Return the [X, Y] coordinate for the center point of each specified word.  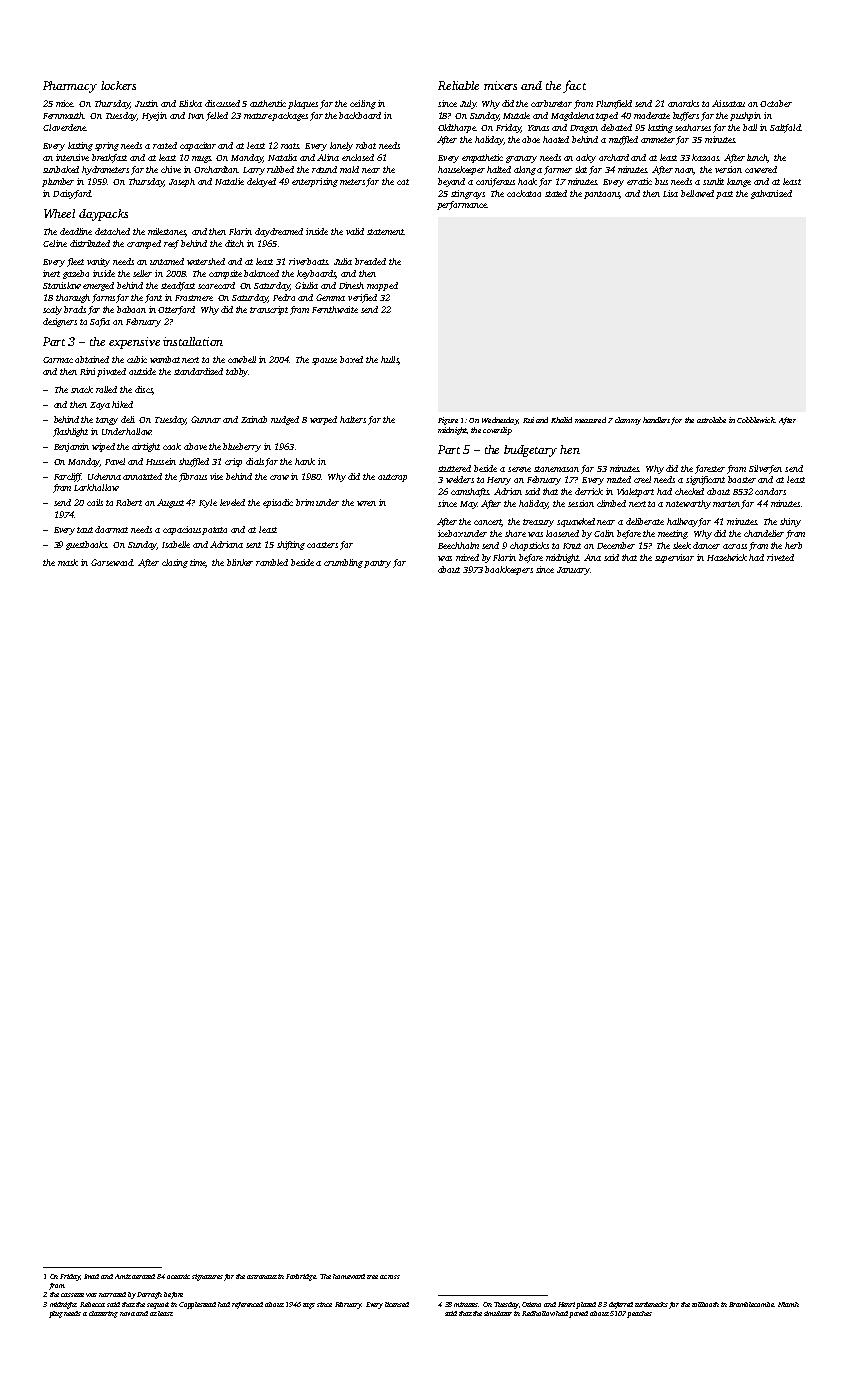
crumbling [344, 563]
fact [574, 86]
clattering [103, 1314]
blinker [240, 562]
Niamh [788, 1304]
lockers [118, 85]
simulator [498, 1313]
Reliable [458, 85]
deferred [621, 1305]
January [573, 571]
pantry [378, 564]
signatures [207, 1277]
